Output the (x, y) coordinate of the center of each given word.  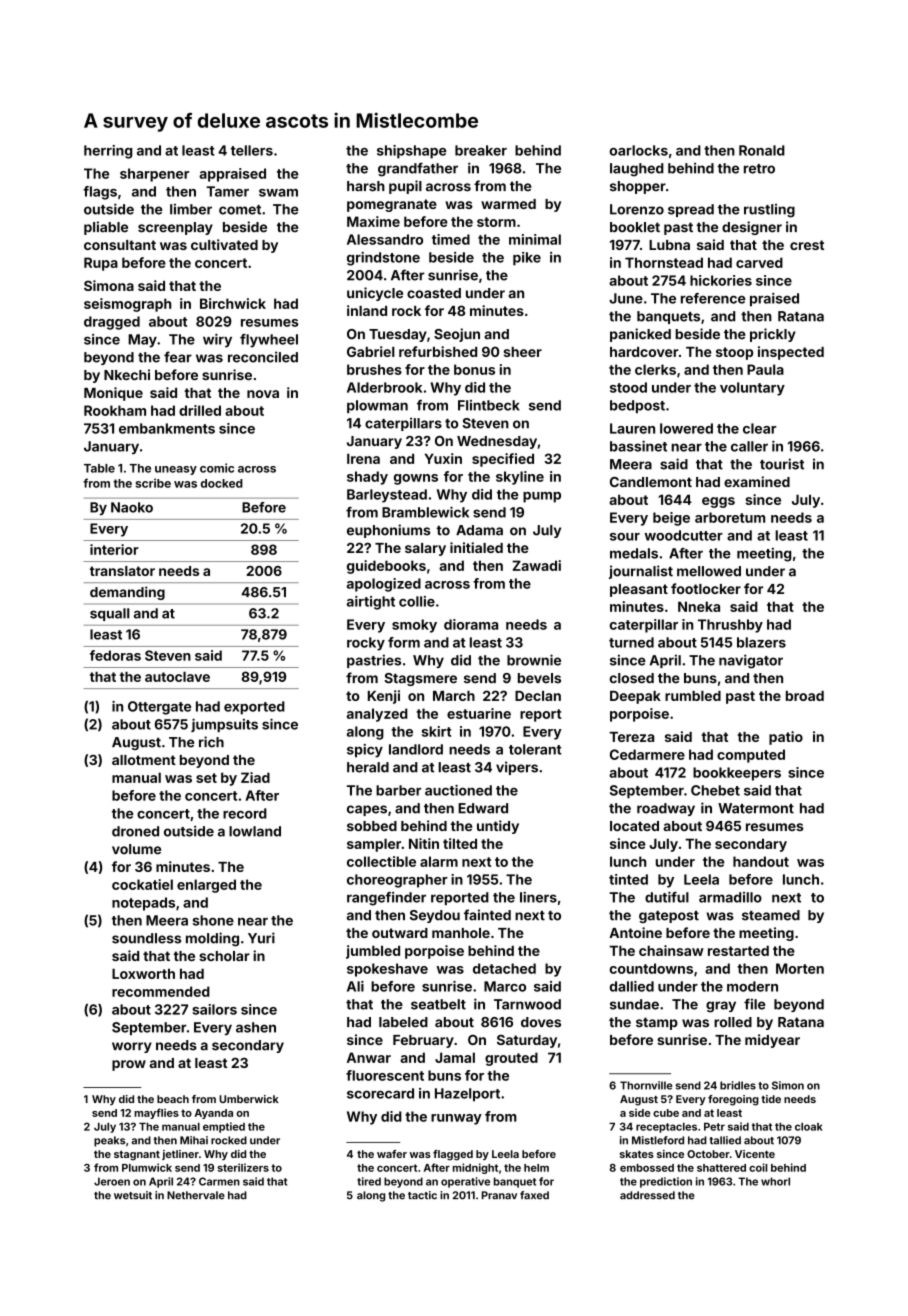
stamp (657, 1023)
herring (108, 152)
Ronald (762, 150)
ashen (256, 1027)
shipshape (412, 152)
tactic (422, 1195)
